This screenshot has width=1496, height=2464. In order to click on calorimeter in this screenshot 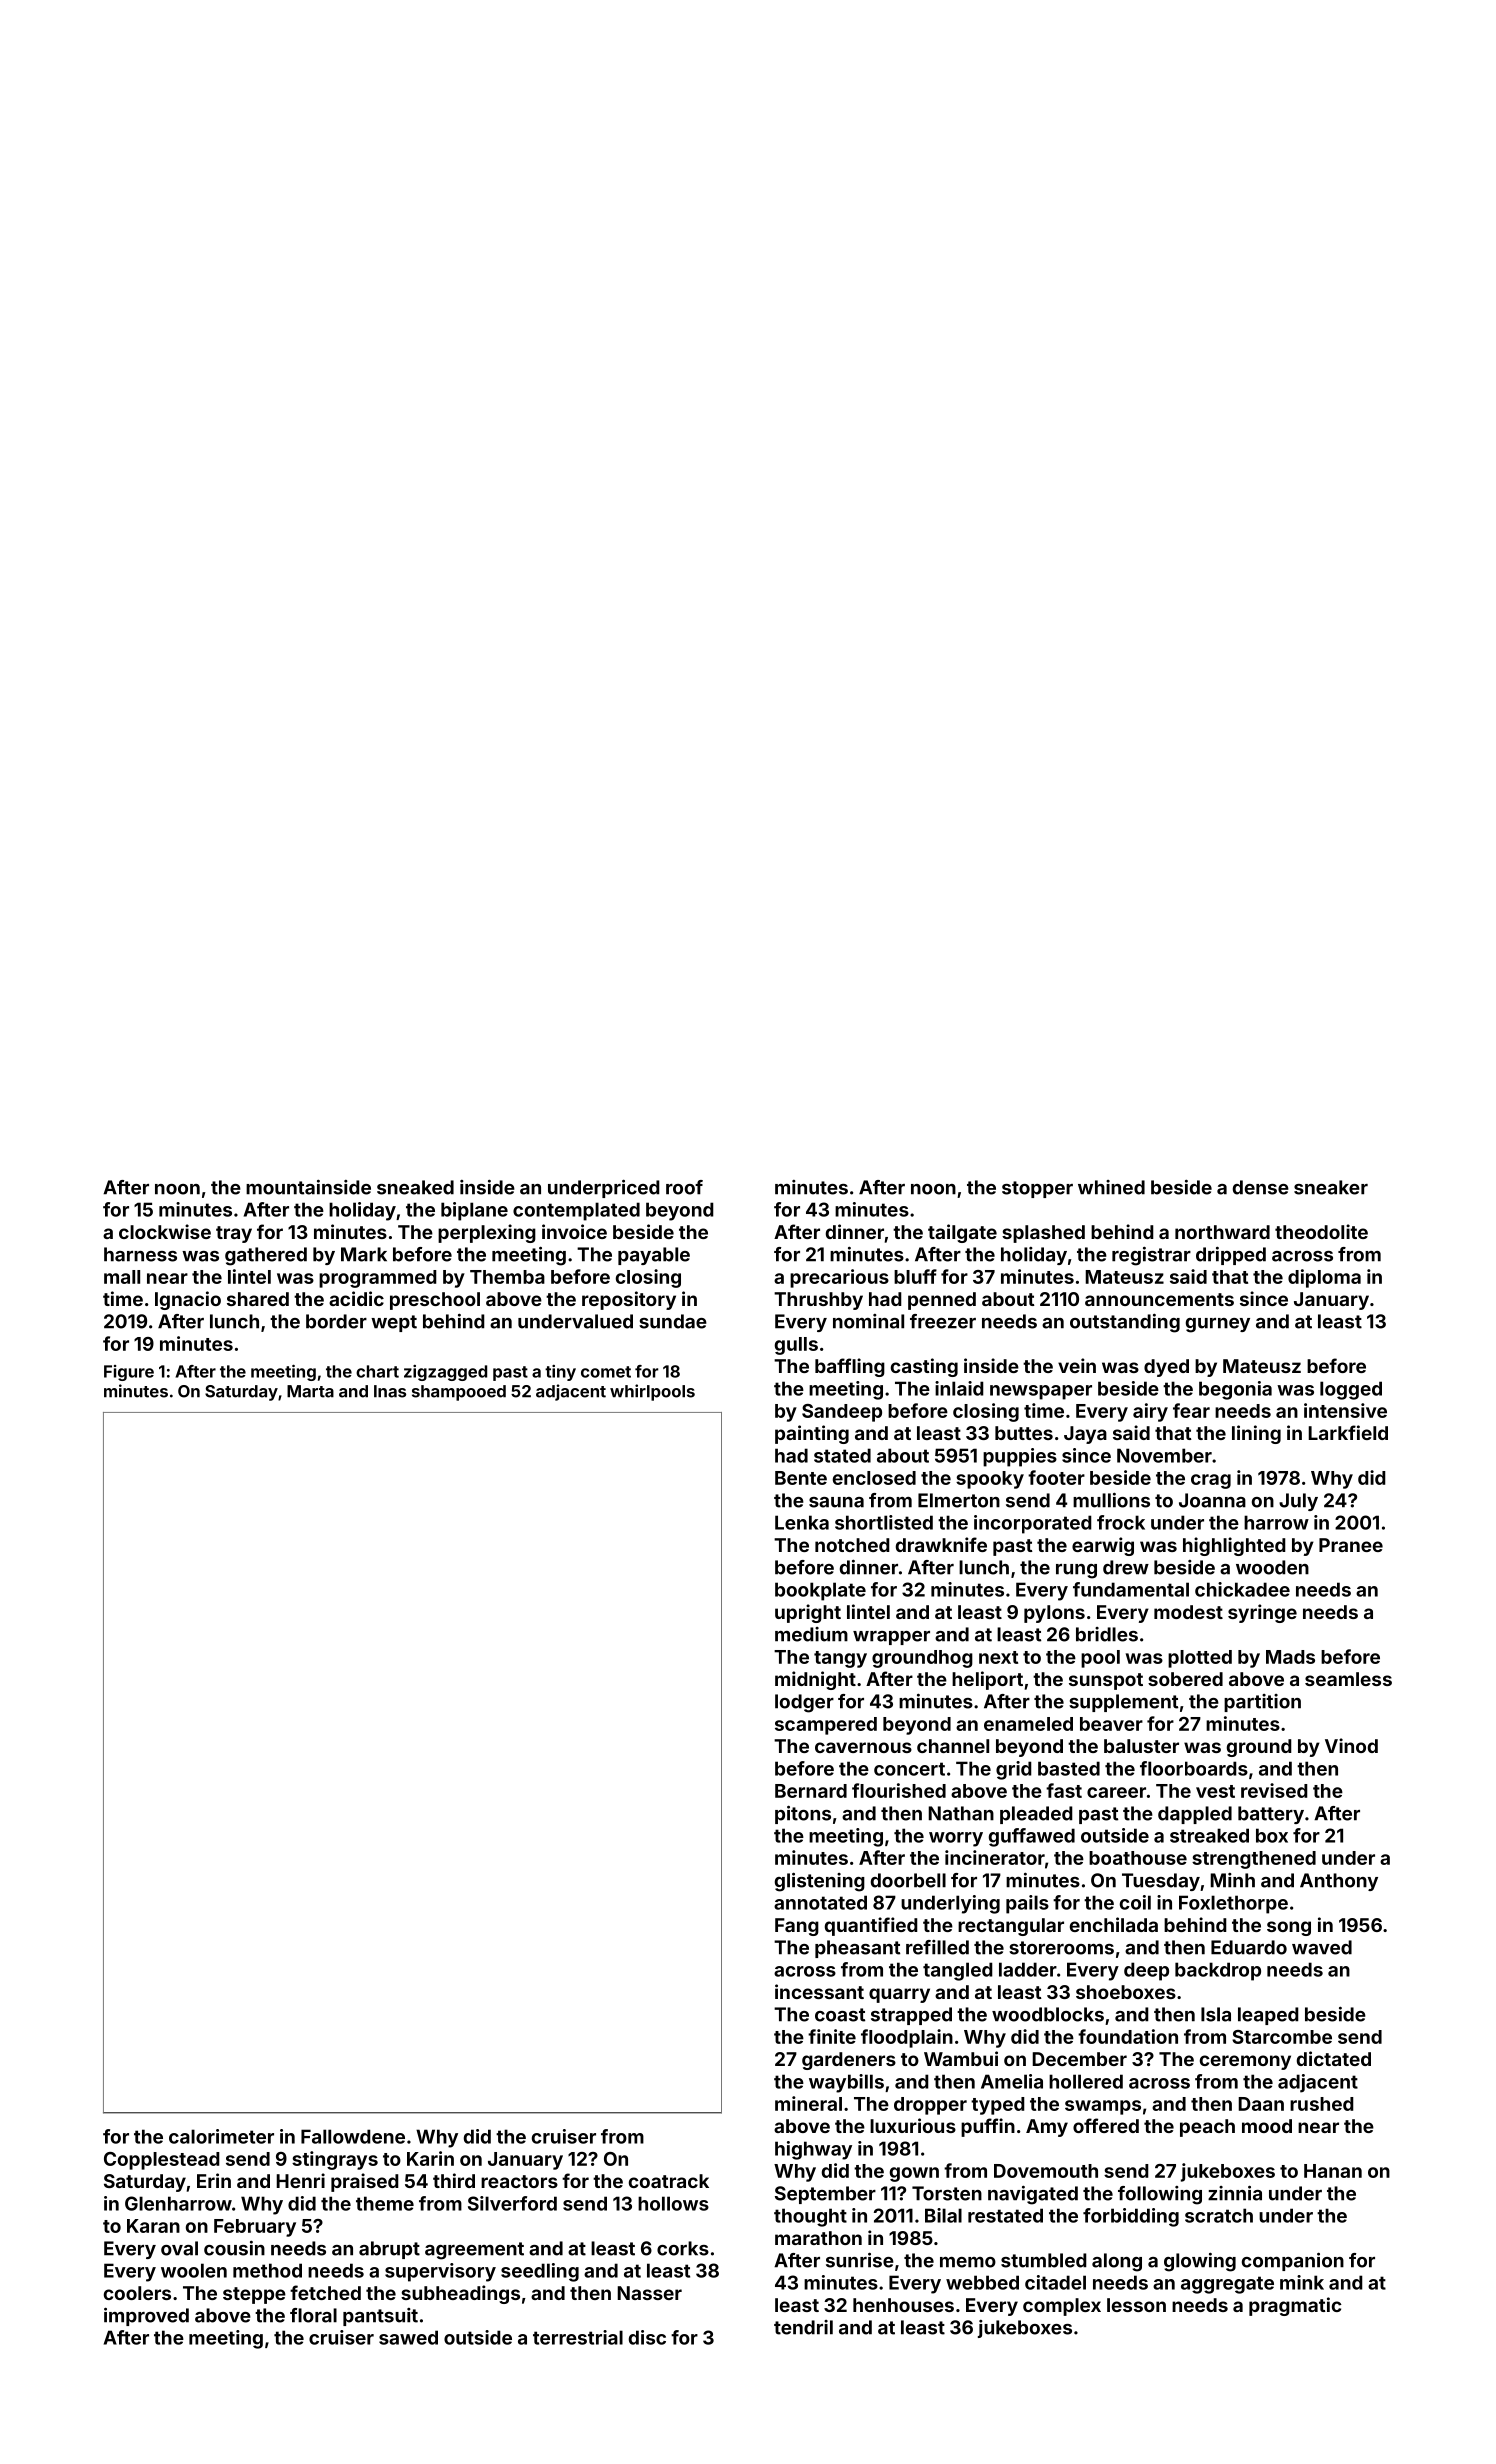, I will do `click(221, 2136)`.
